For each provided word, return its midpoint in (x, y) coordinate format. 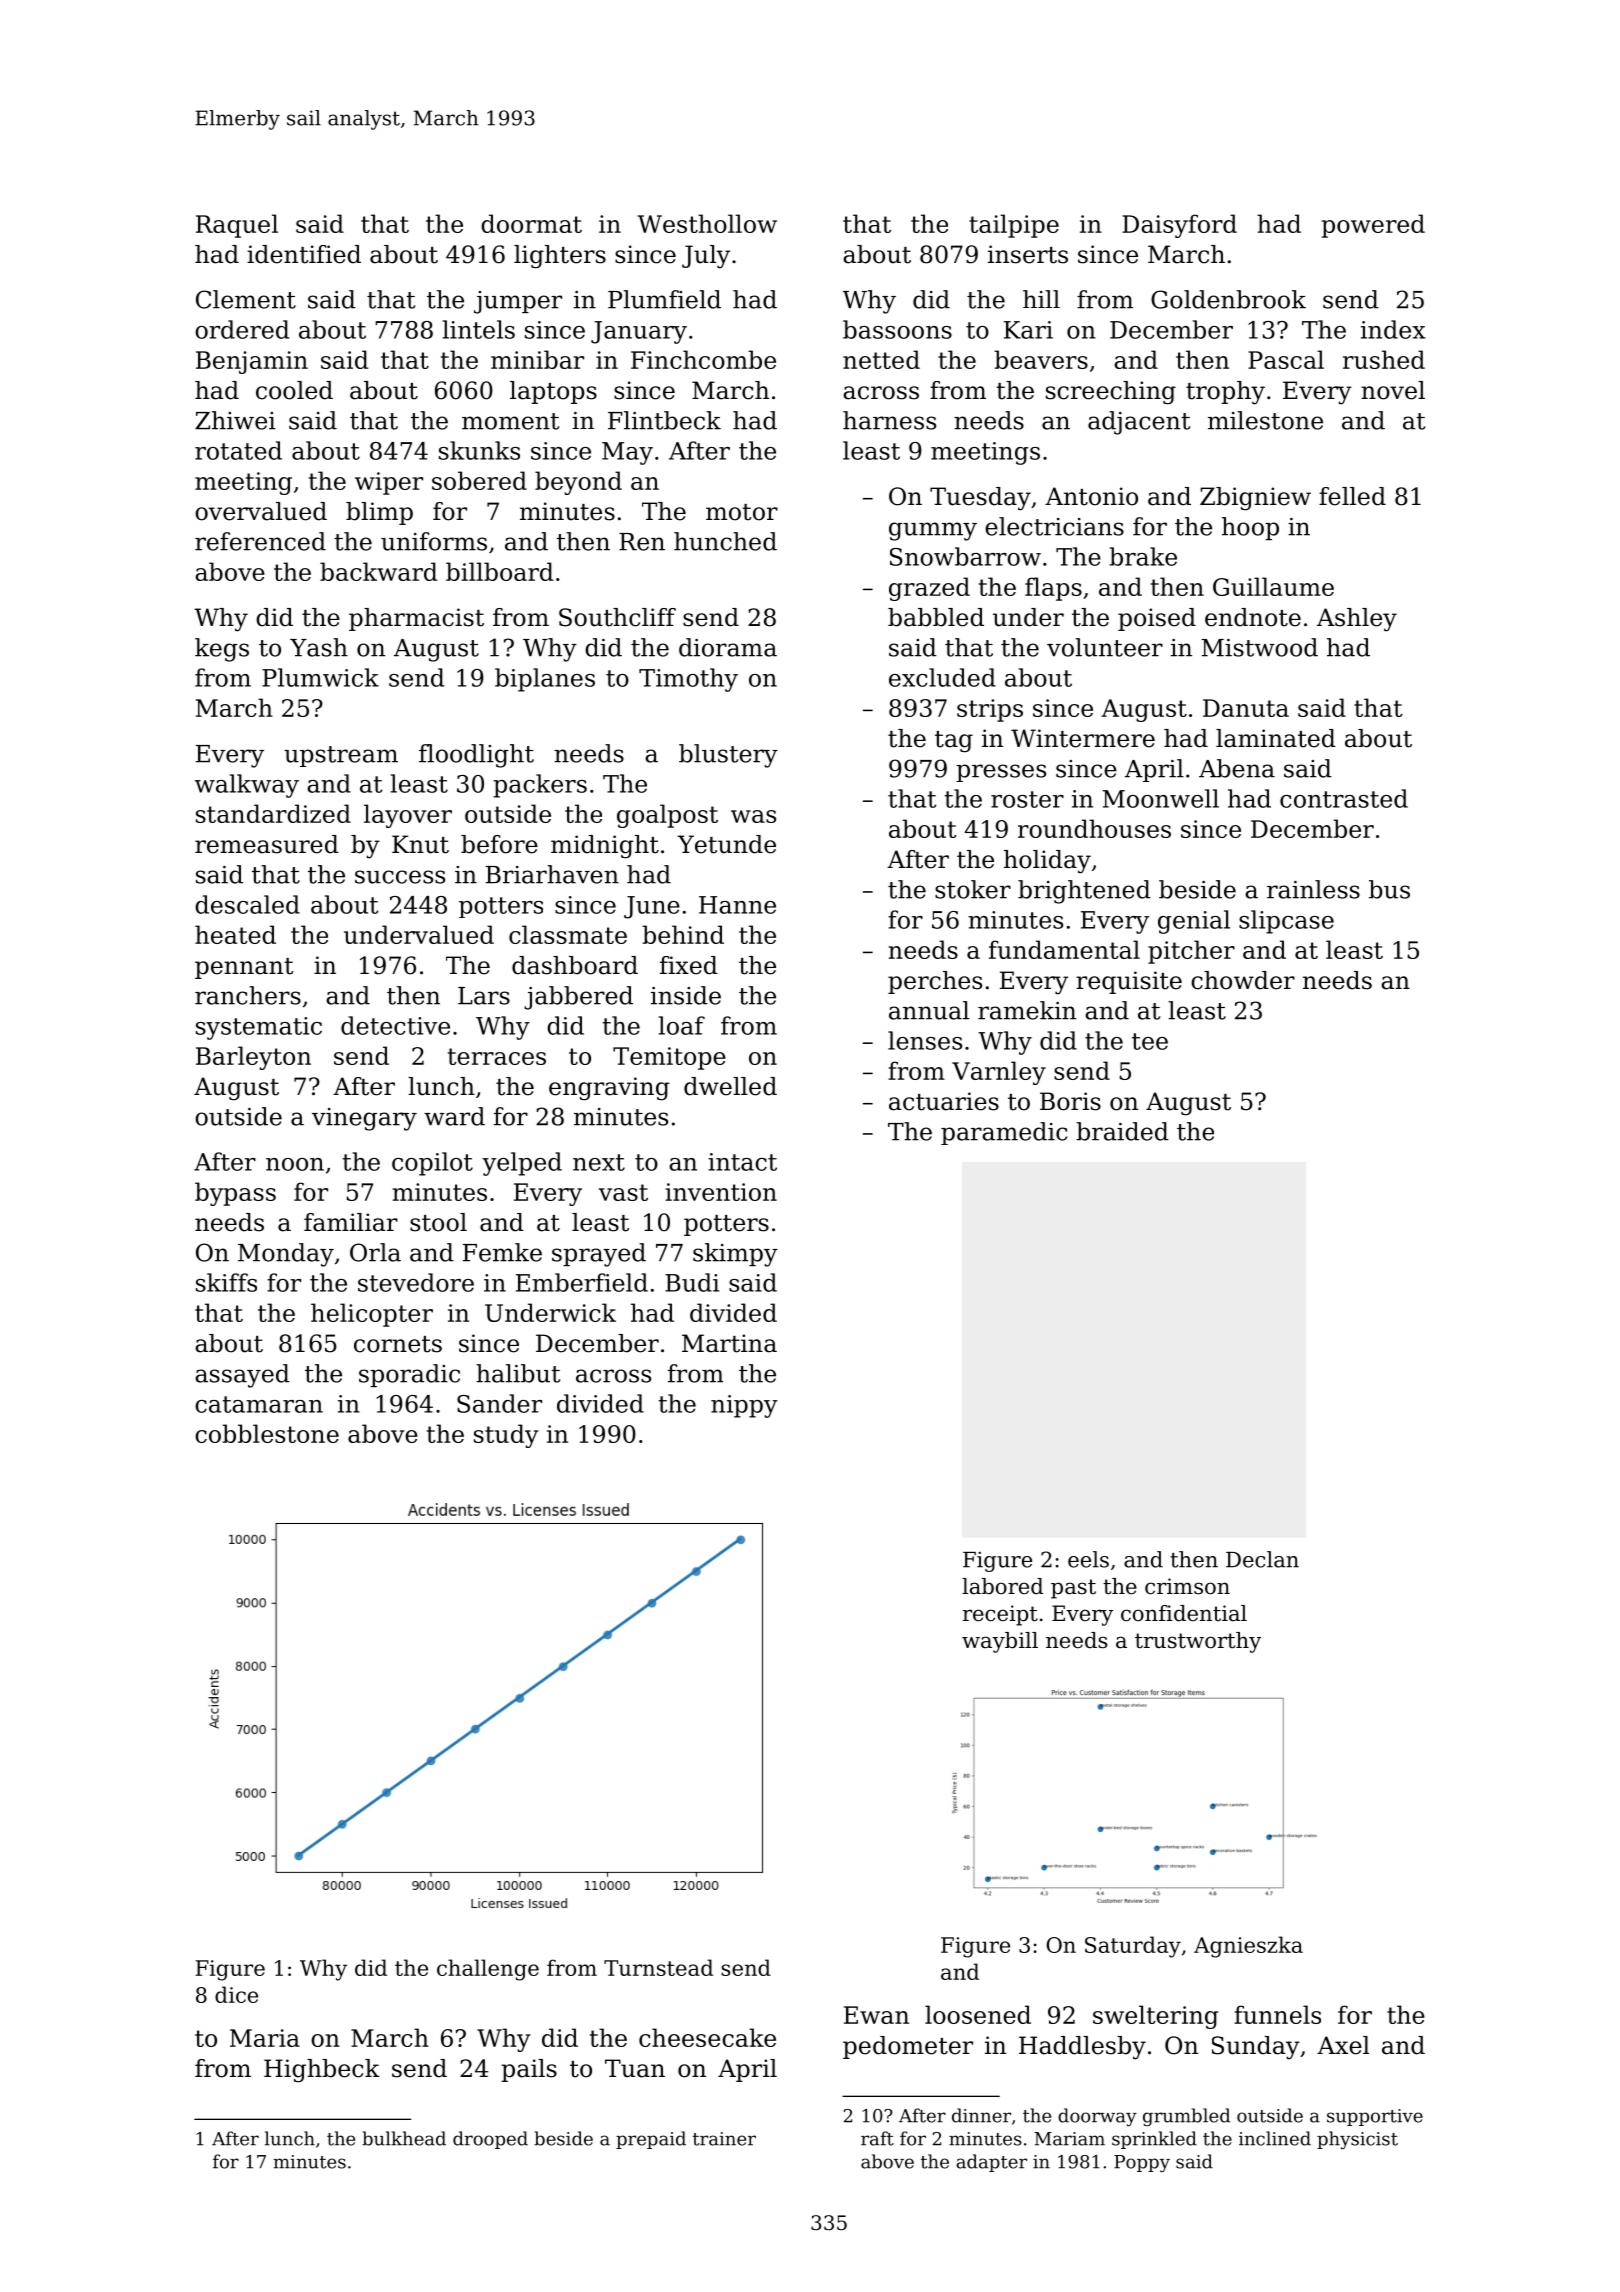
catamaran (259, 1404)
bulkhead (404, 2138)
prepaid (651, 2140)
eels (1088, 1559)
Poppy (1142, 2163)
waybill (1000, 1642)
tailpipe (1014, 226)
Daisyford (1179, 226)
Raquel (237, 226)
